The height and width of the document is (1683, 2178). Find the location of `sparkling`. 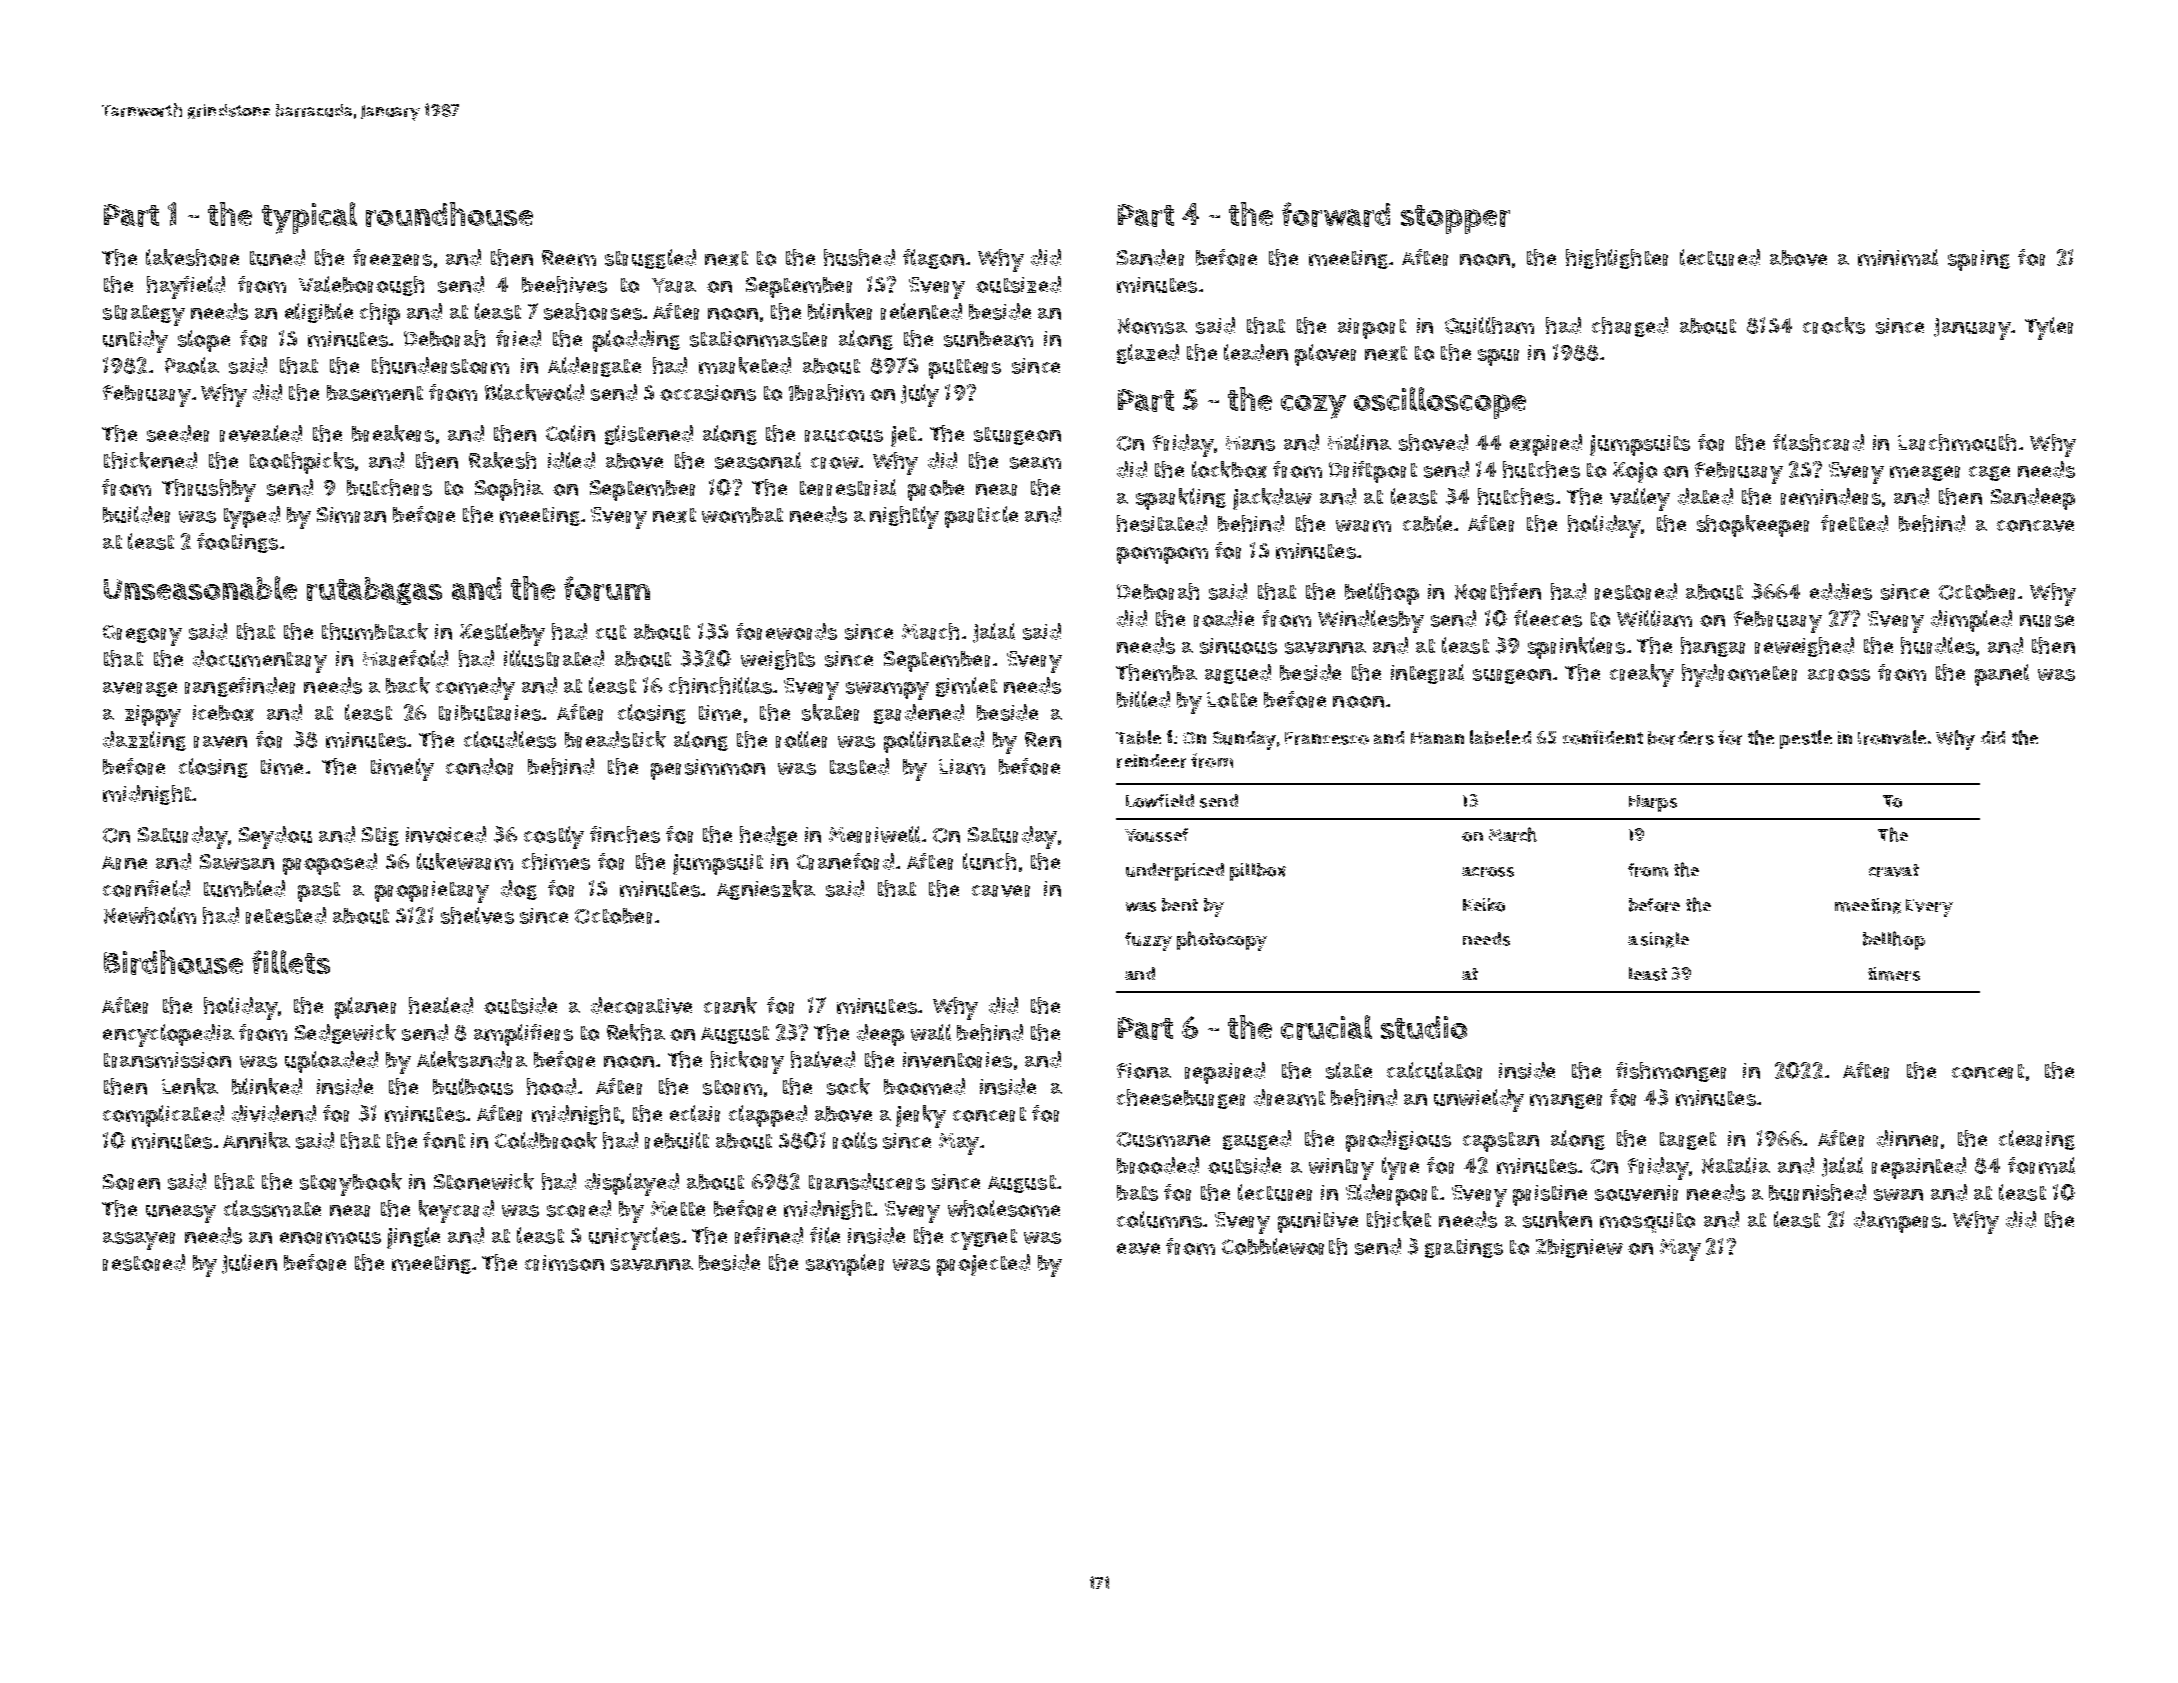

sparkling is located at coordinates (1181, 499).
